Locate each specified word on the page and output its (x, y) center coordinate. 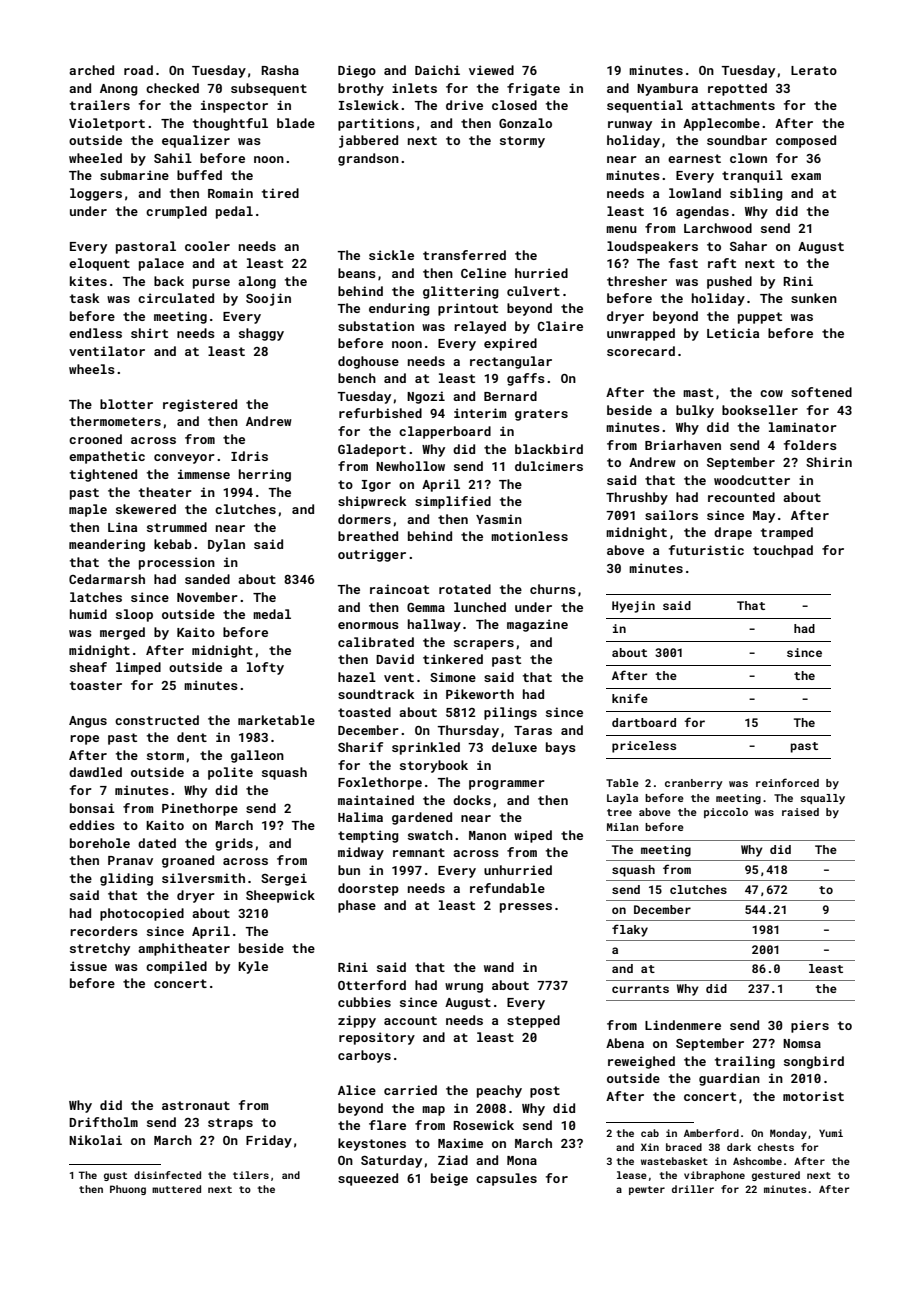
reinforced (787, 782)
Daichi (437, 70)
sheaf (88, 667)
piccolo (726, 813)
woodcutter (752, 480)
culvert (533, 291)
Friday (269, 1141)
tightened (103, 475)
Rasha (280, 70)
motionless (529, 536)
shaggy (261, 334)
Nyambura (667, 89)
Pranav (130, 860)
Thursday (468, 731)
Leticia (733, 333)
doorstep (368, 889)
